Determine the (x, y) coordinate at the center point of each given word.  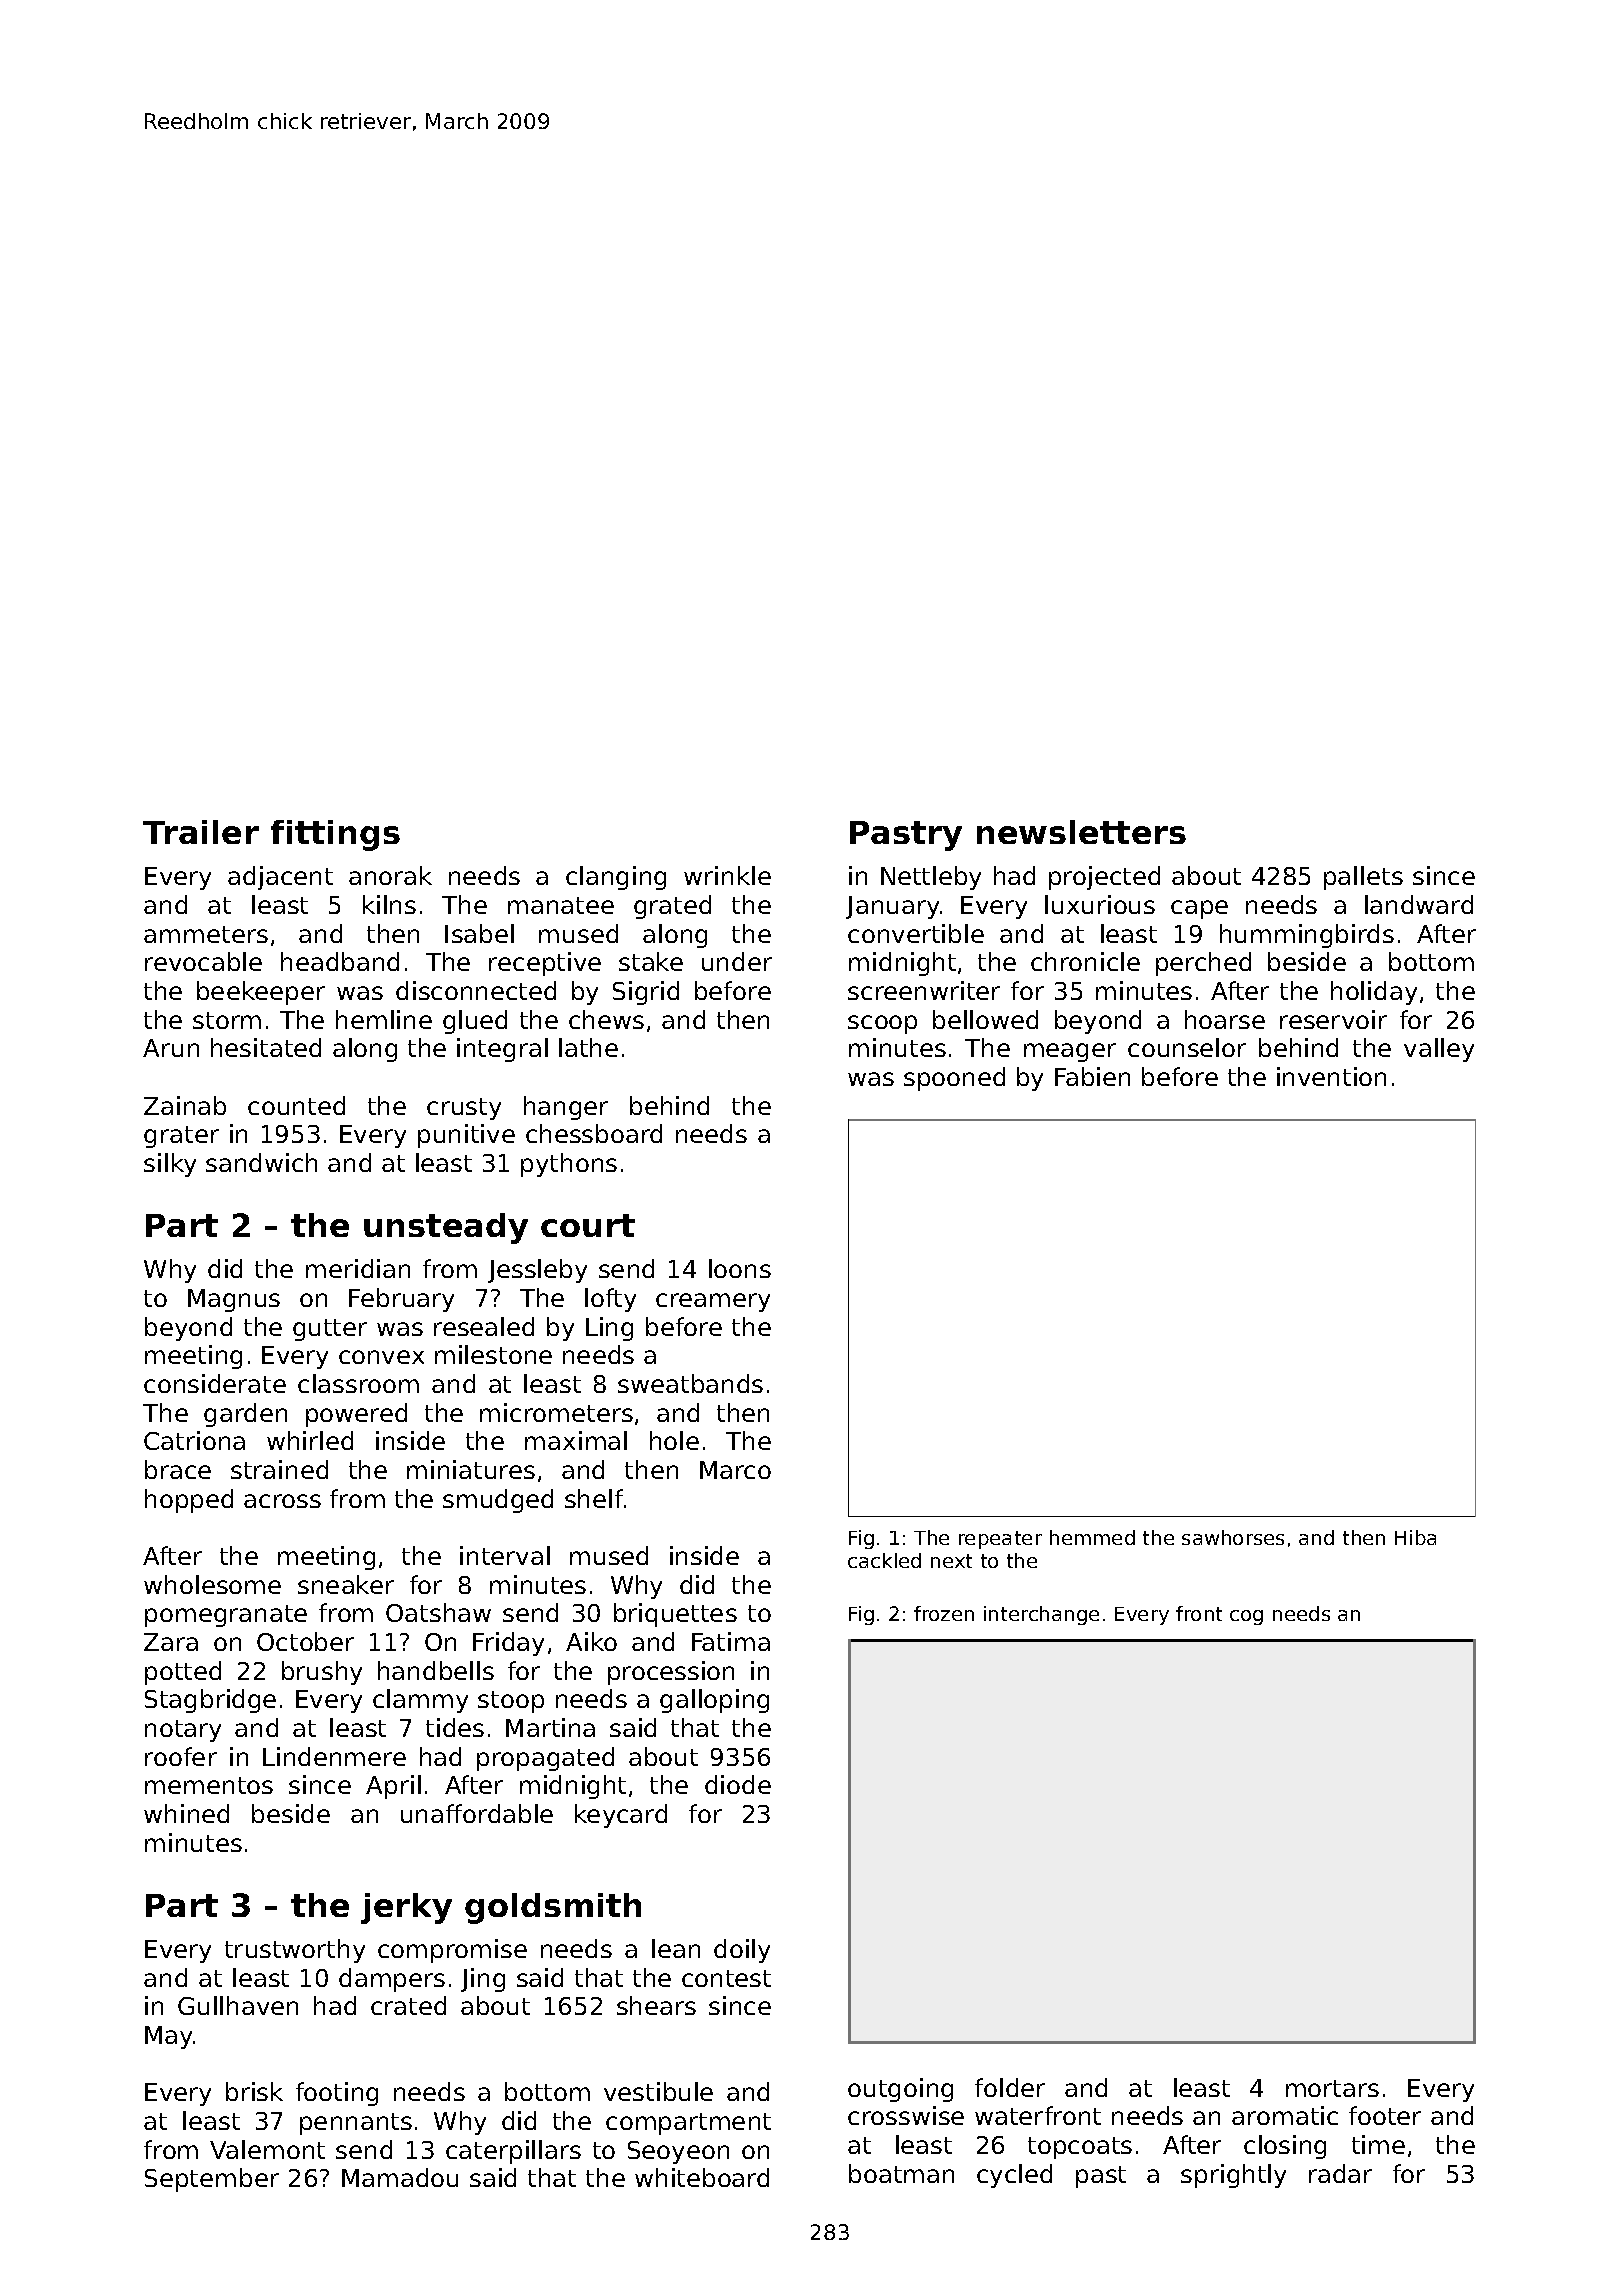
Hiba (1415, 1537)
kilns (389, 904)
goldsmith (553, 1908)
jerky (406, 1908)
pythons (569, 1165)
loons (740, 1268)
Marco (735, 1470)
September (212, 2180)
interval (505, 1555)
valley (1439, 1050)
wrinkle (727, 875)
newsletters (1081, 832)
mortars (1332, 2088)
